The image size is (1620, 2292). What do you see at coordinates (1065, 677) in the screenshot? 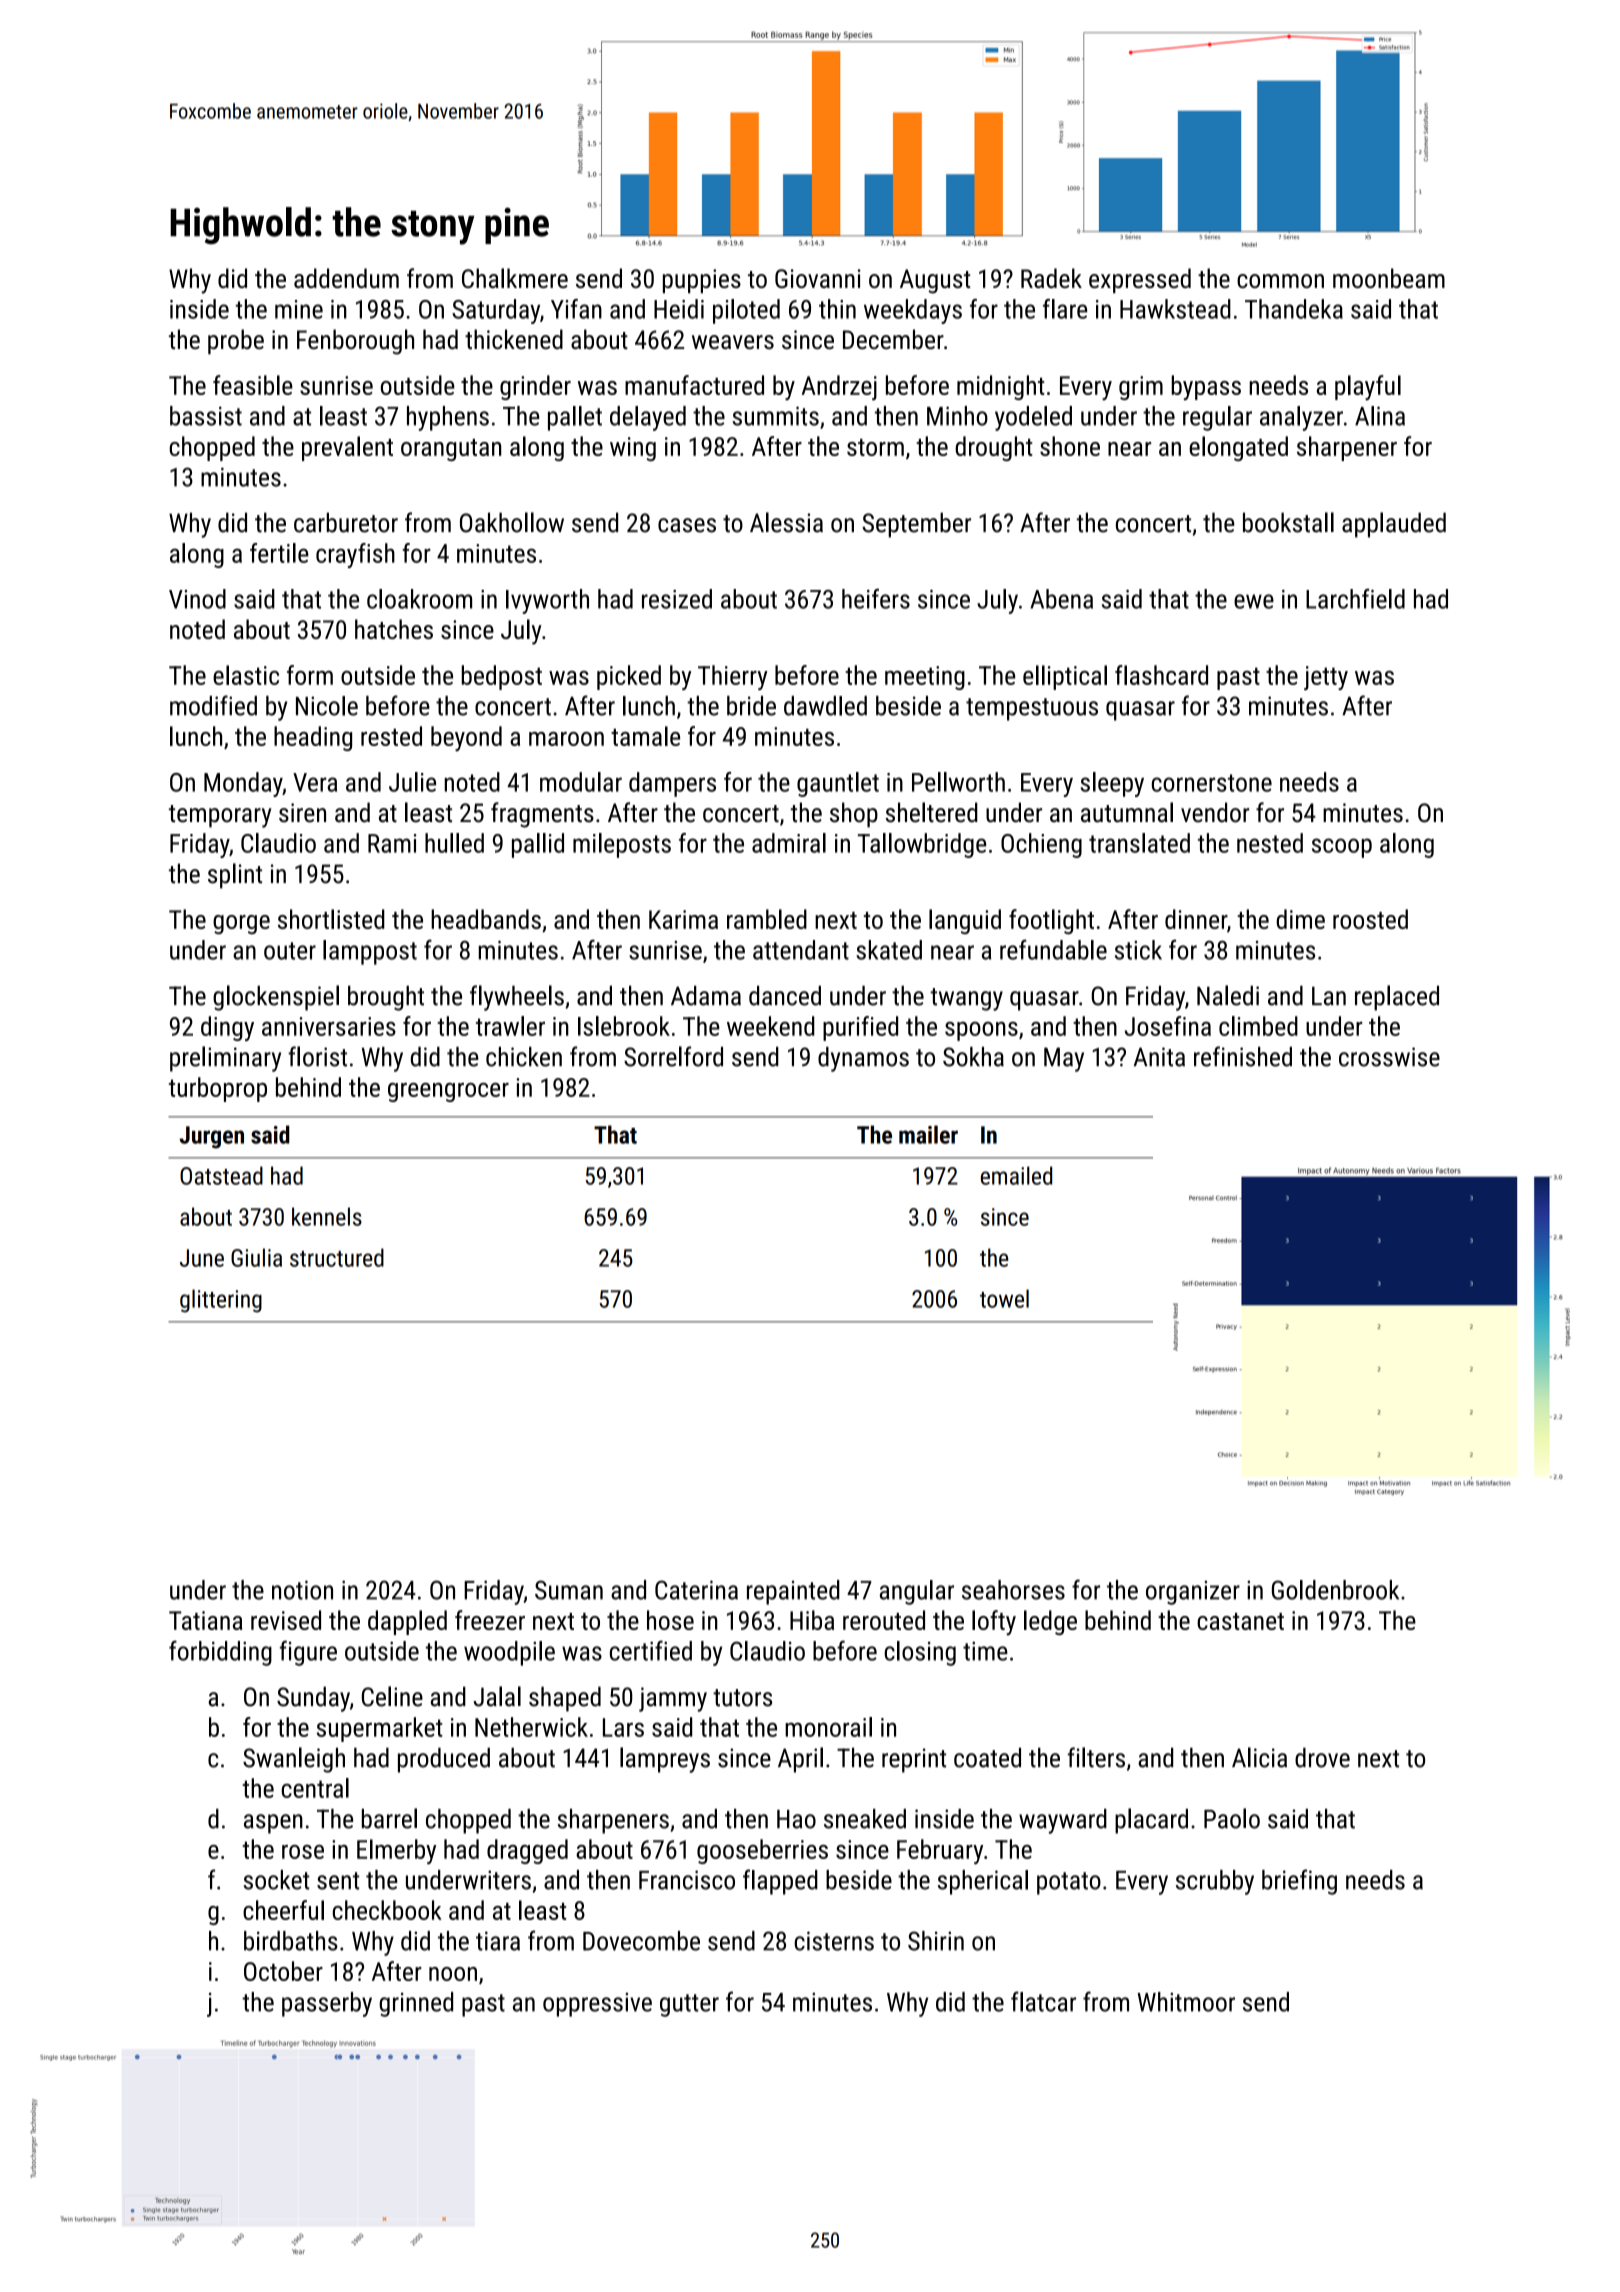
I see `elliptical` at bounding box center [1065, 677].
